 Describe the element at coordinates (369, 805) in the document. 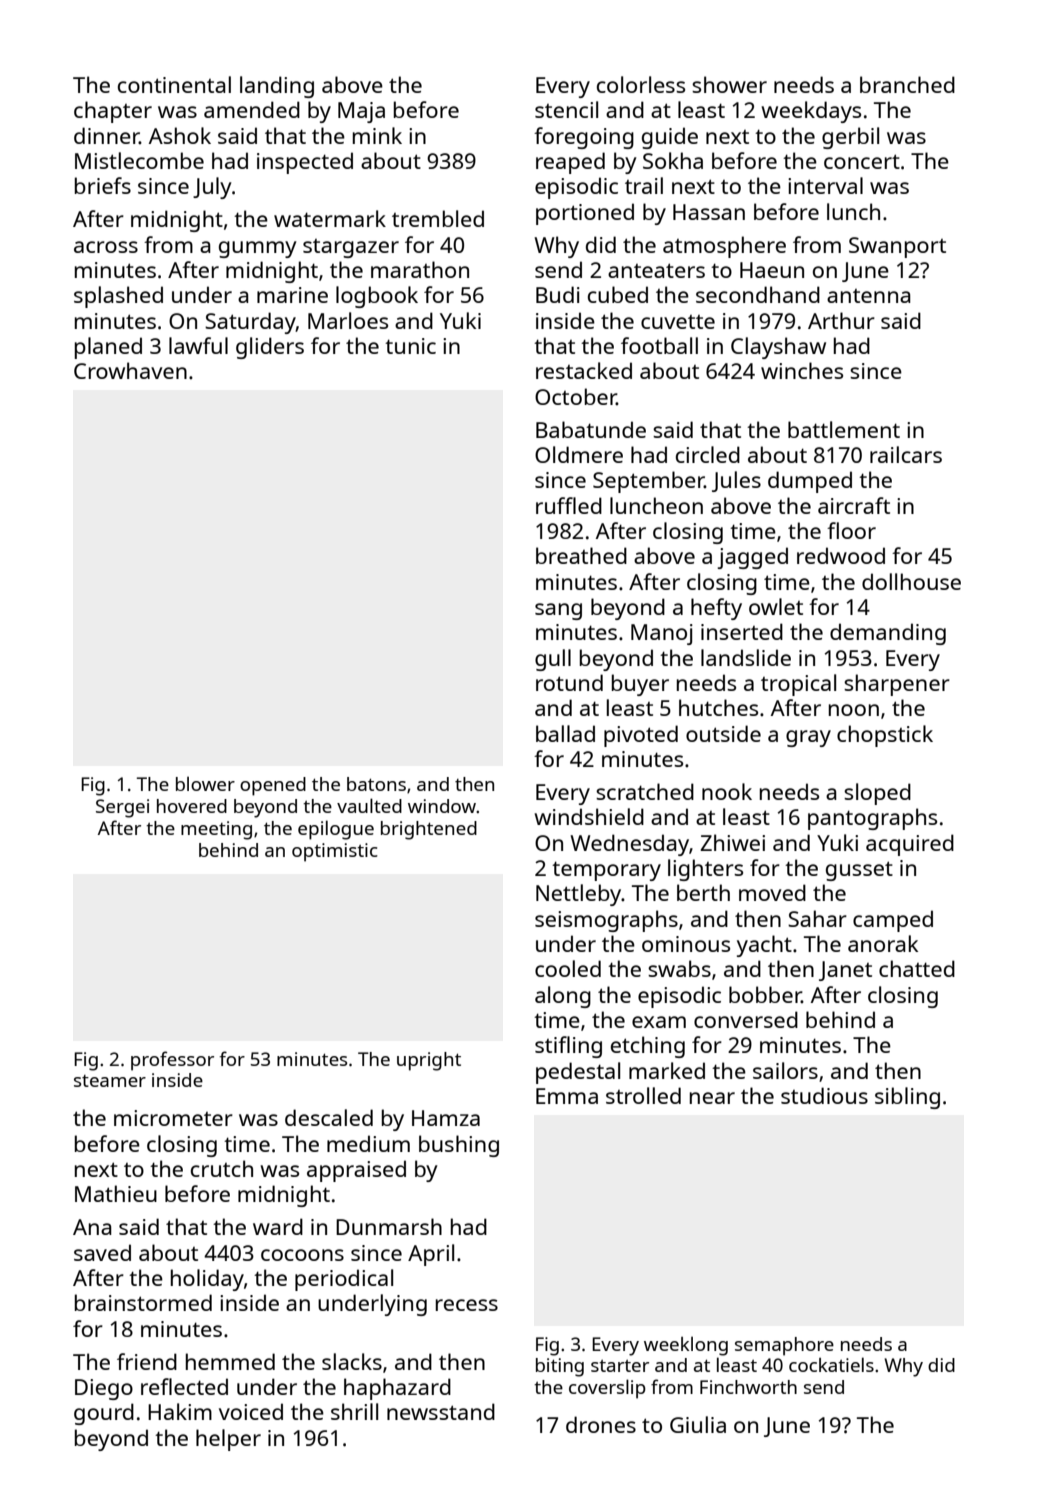

I see `vaulted` at that location.
